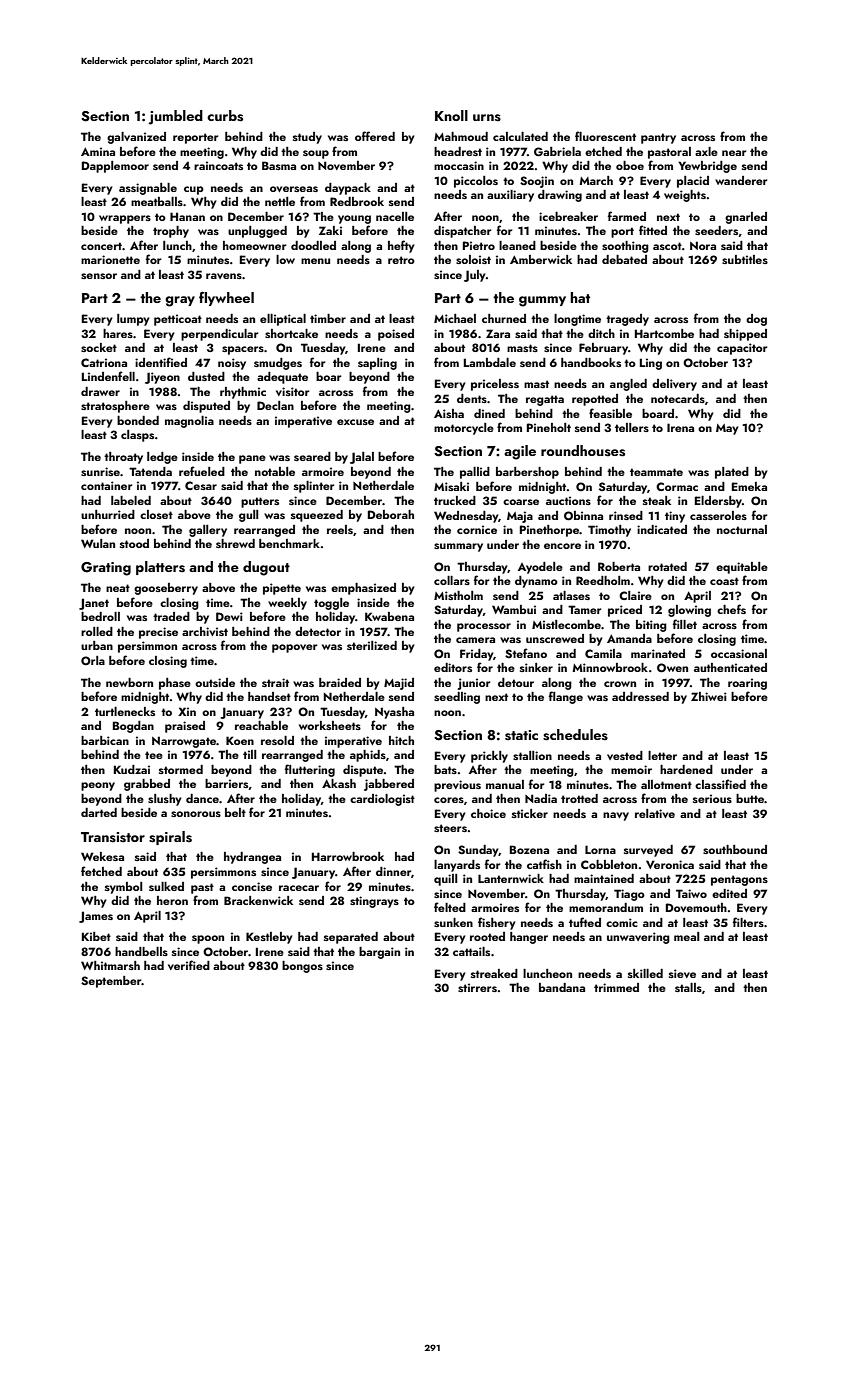 The width and height of the screenshot is (849, 1400). Describe the element at coordinates (328, 318) in the screenshot. I see `timber` at that location.
